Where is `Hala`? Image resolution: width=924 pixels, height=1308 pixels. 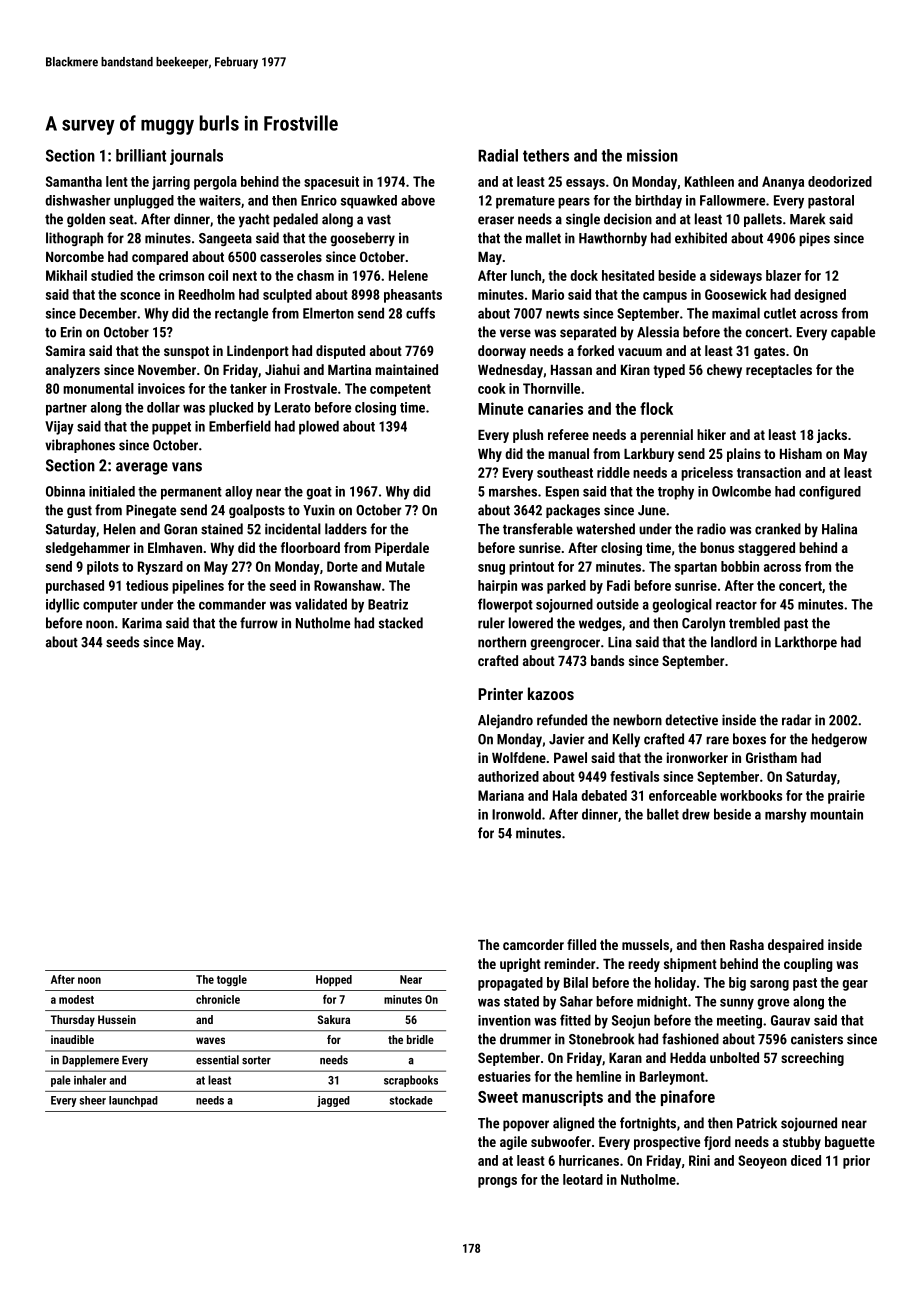
Hala is located at coordinates (565, 795).
